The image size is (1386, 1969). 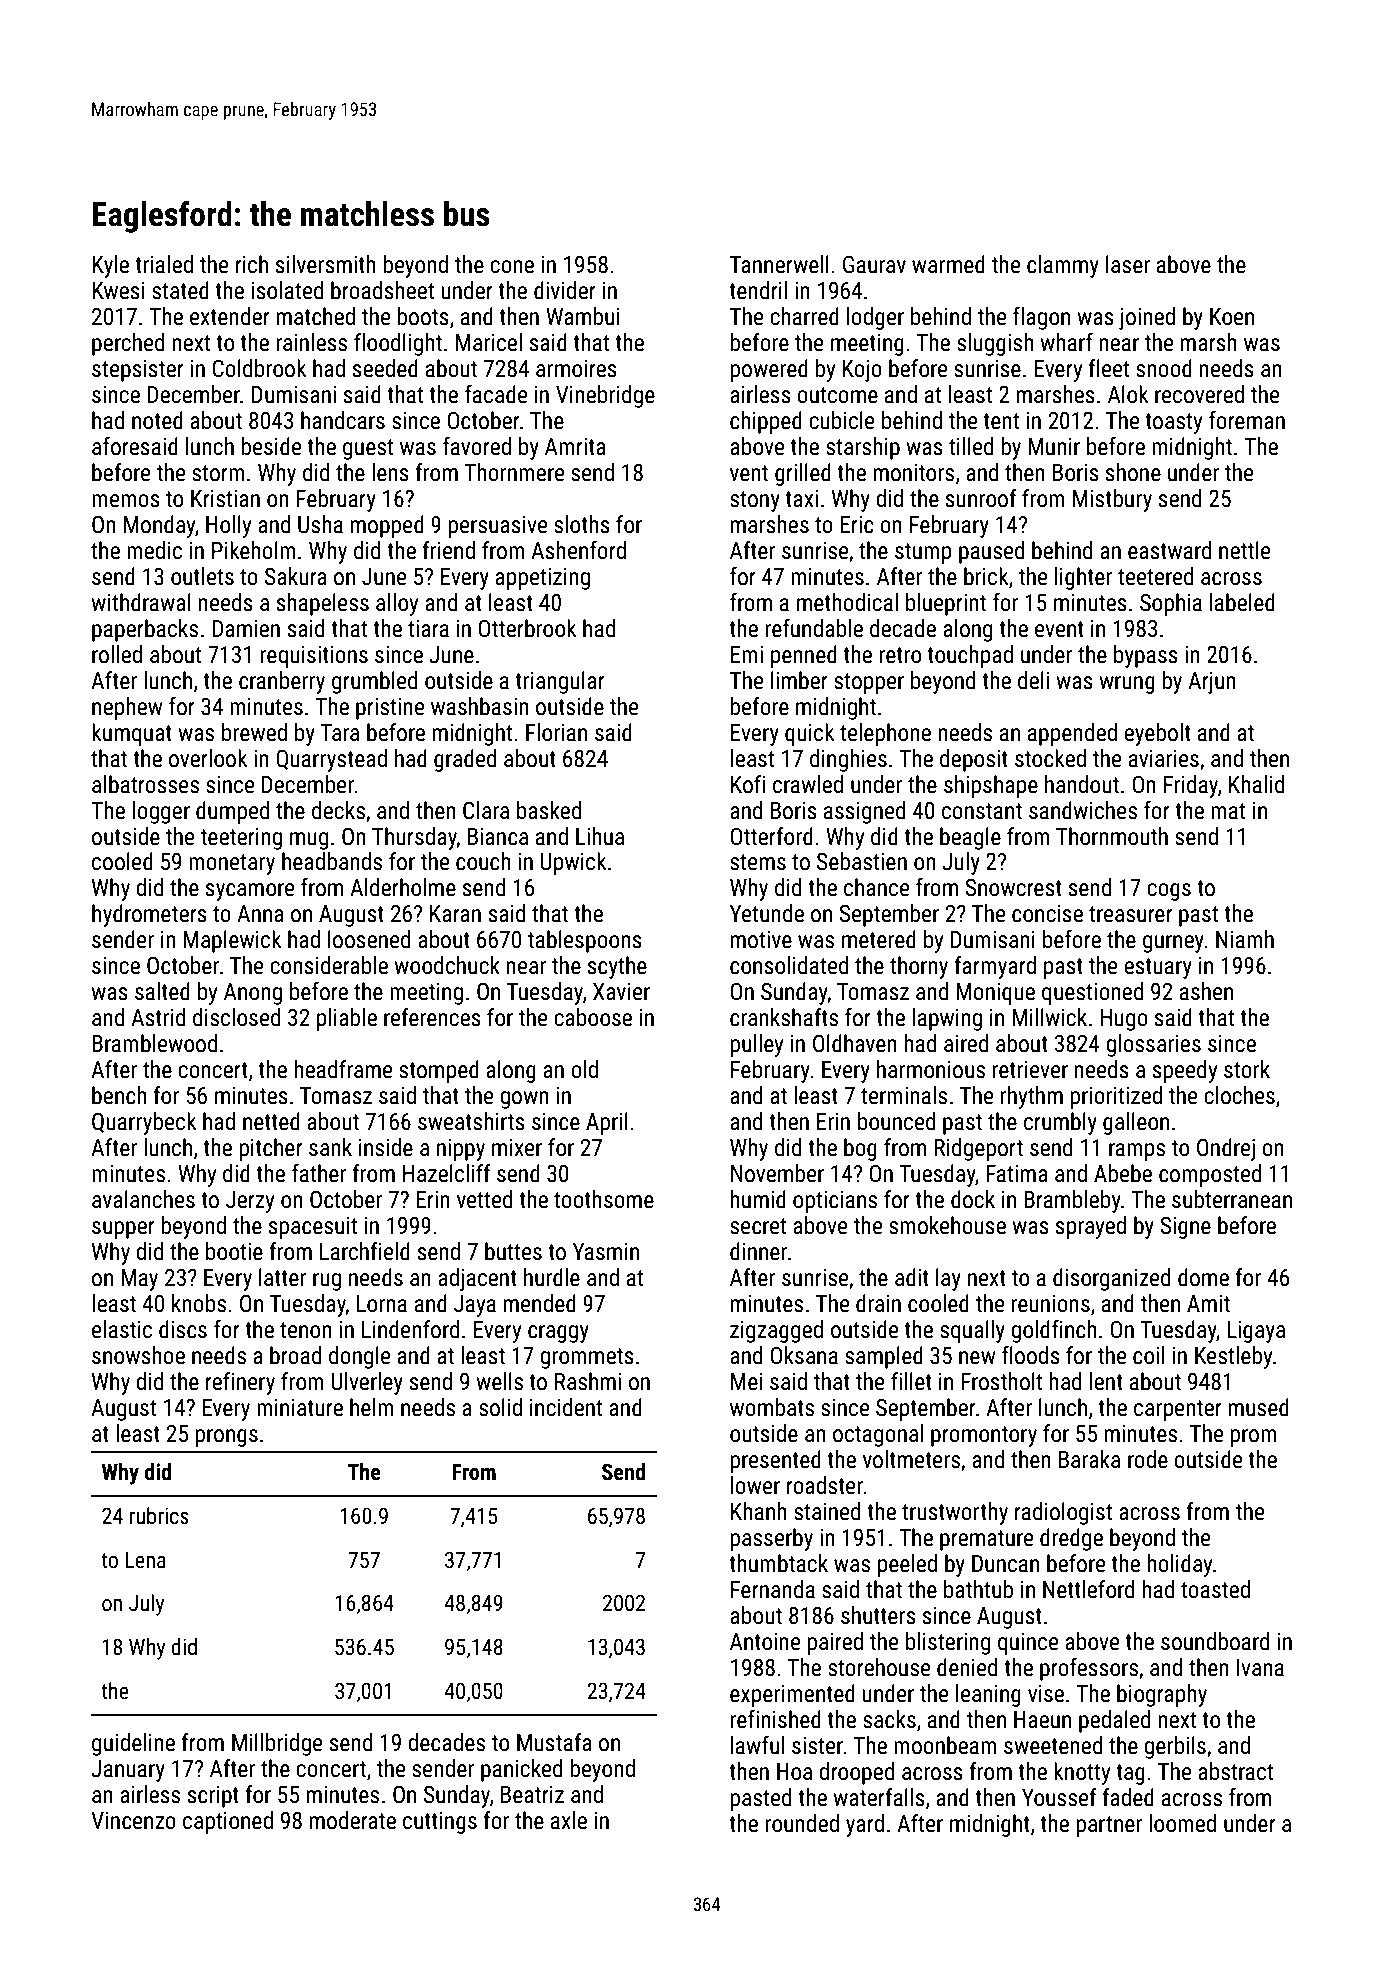 I want to click on loomed, so click(x=1182, y=1823).
